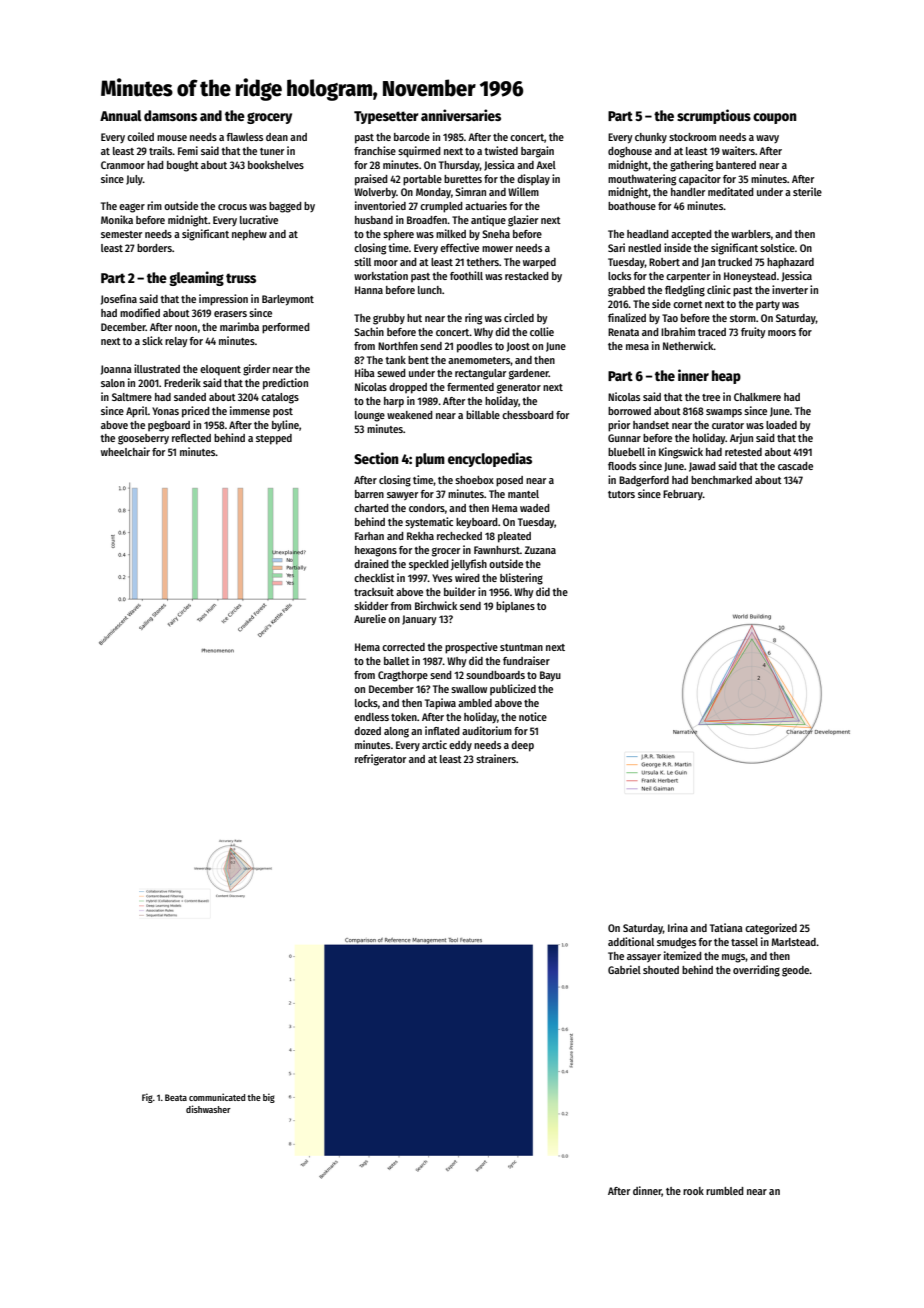 Image resolution: width=924 pixels, height=1308 pixels. What do you see at coordinates (121, 234) in the document?
I see `semester` at bounding box center [121, 234].
